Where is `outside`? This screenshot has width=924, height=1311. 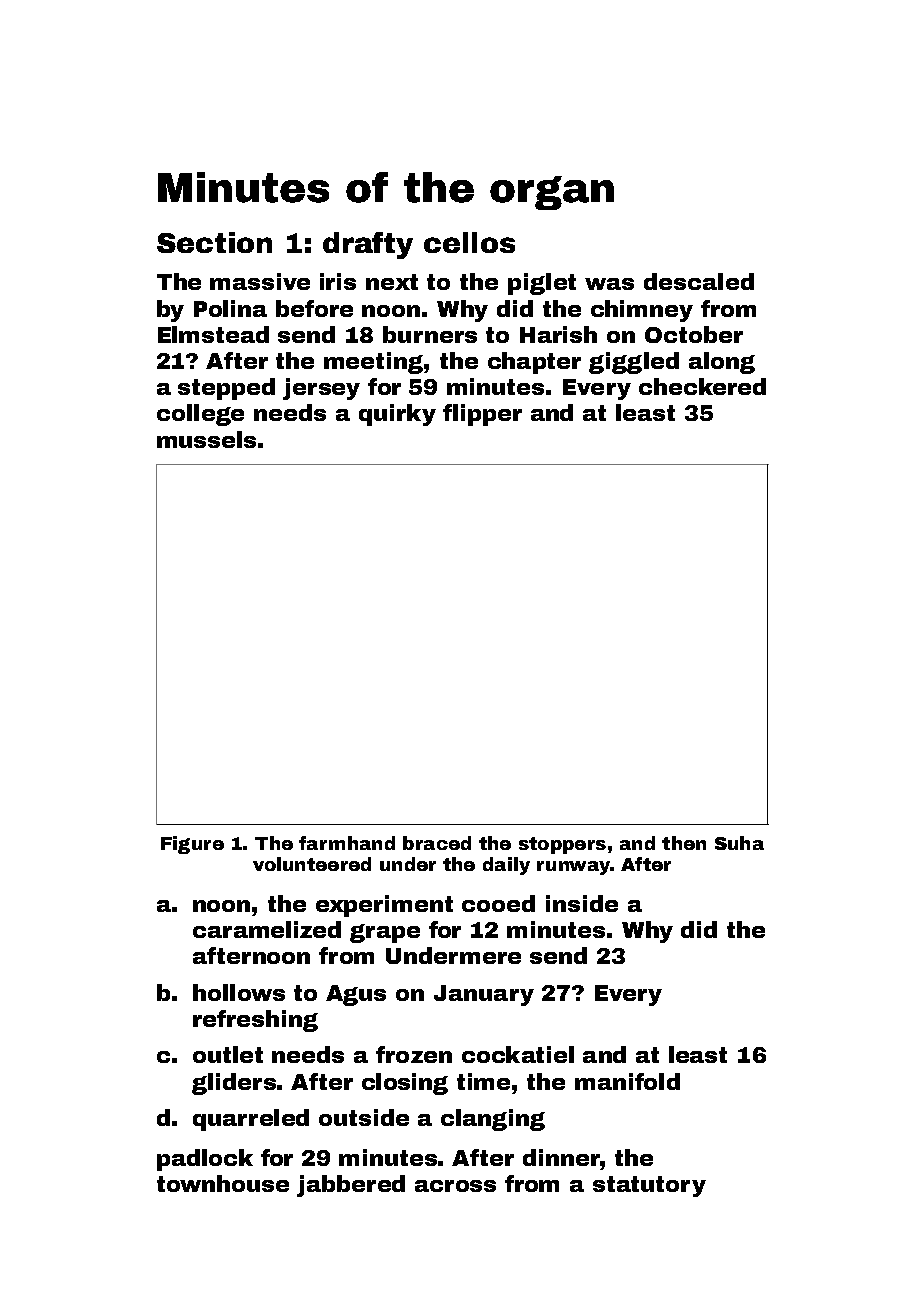 outside is located at coordinates (364, 1117).
